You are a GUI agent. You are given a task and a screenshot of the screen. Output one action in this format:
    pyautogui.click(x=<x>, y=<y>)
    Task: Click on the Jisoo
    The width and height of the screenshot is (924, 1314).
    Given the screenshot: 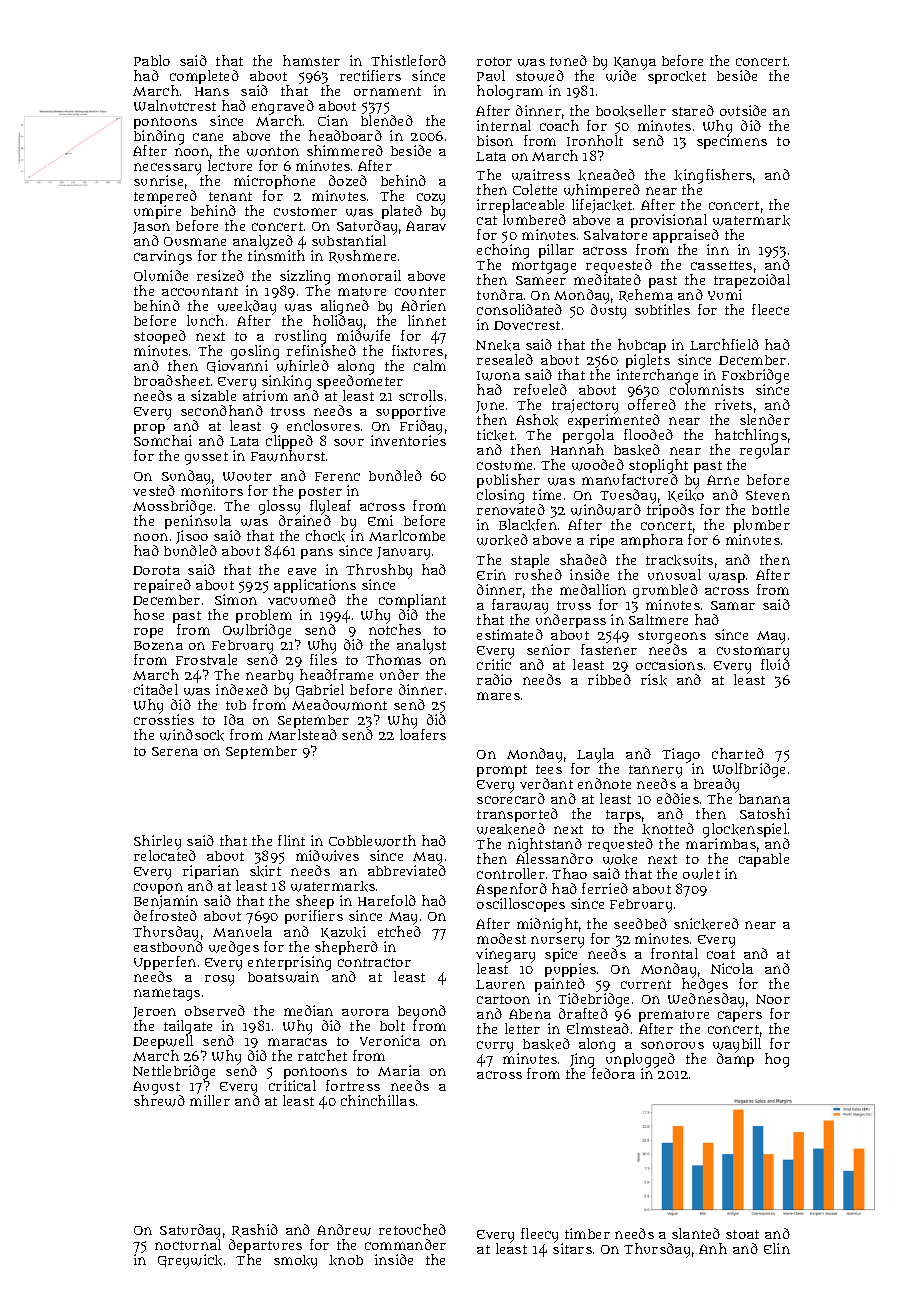 What is the action you would take?
    pyautogui.click(x=192, y=537)
